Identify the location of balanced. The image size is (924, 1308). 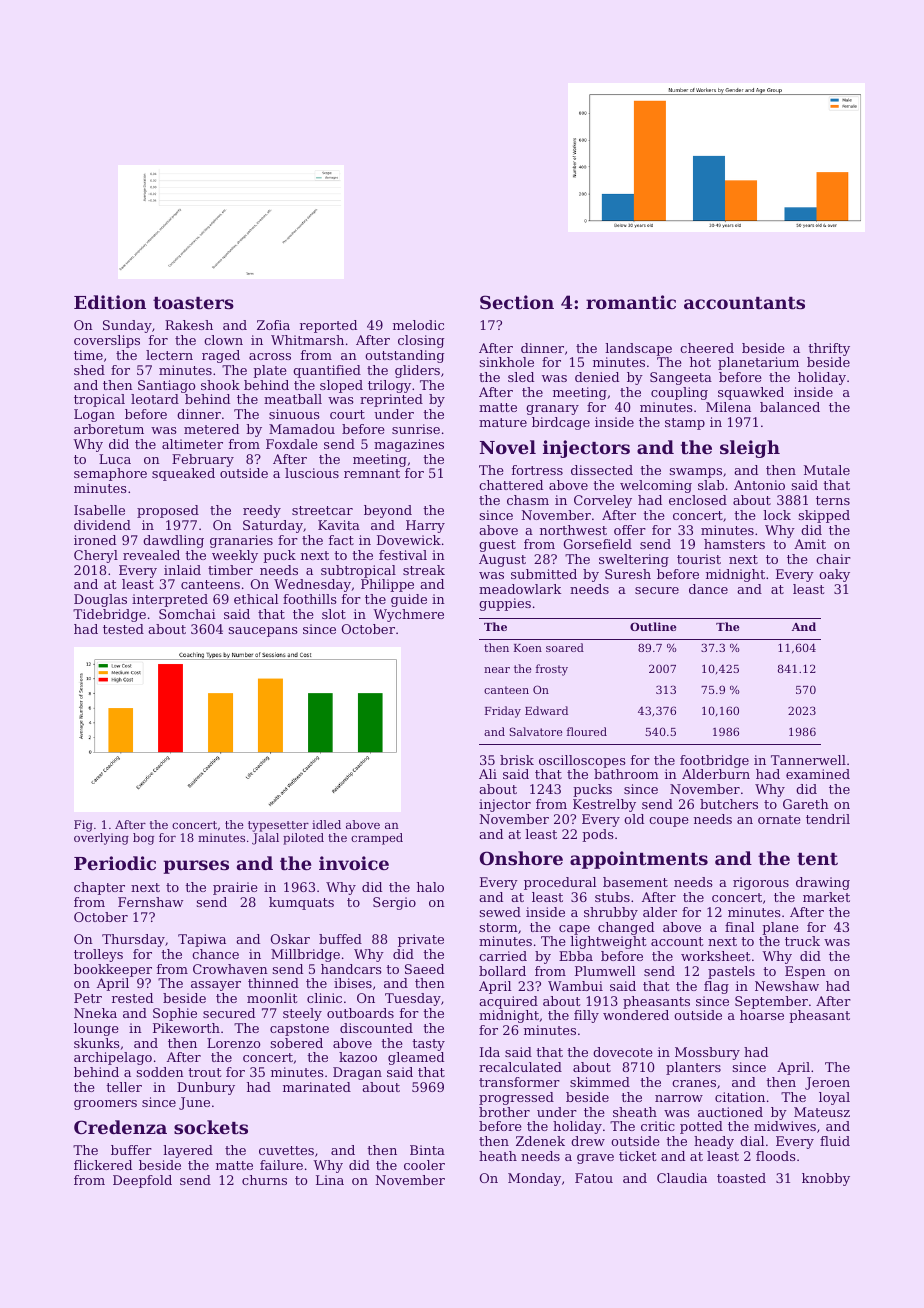
(790, 407).
